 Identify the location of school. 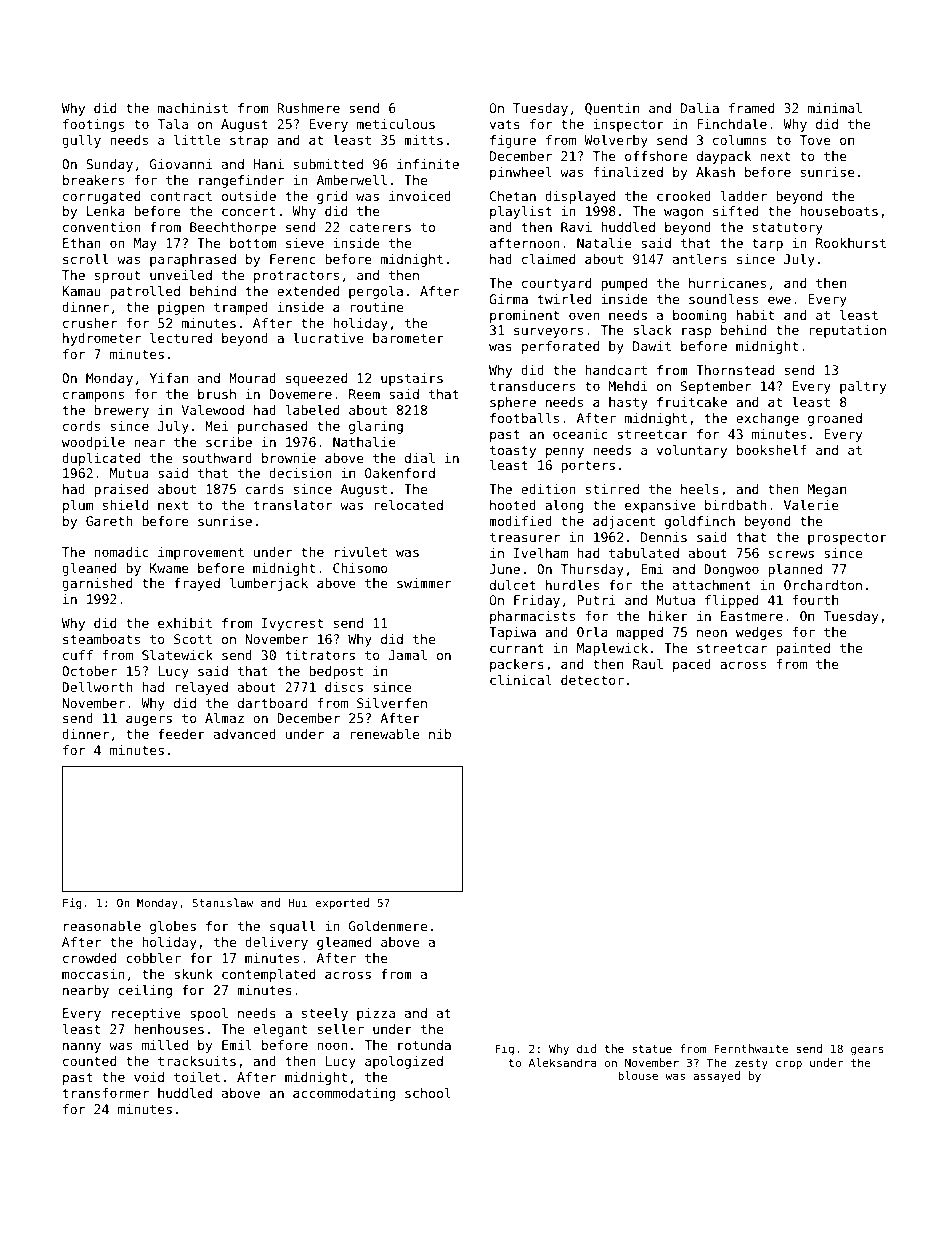
(428, 1093).
